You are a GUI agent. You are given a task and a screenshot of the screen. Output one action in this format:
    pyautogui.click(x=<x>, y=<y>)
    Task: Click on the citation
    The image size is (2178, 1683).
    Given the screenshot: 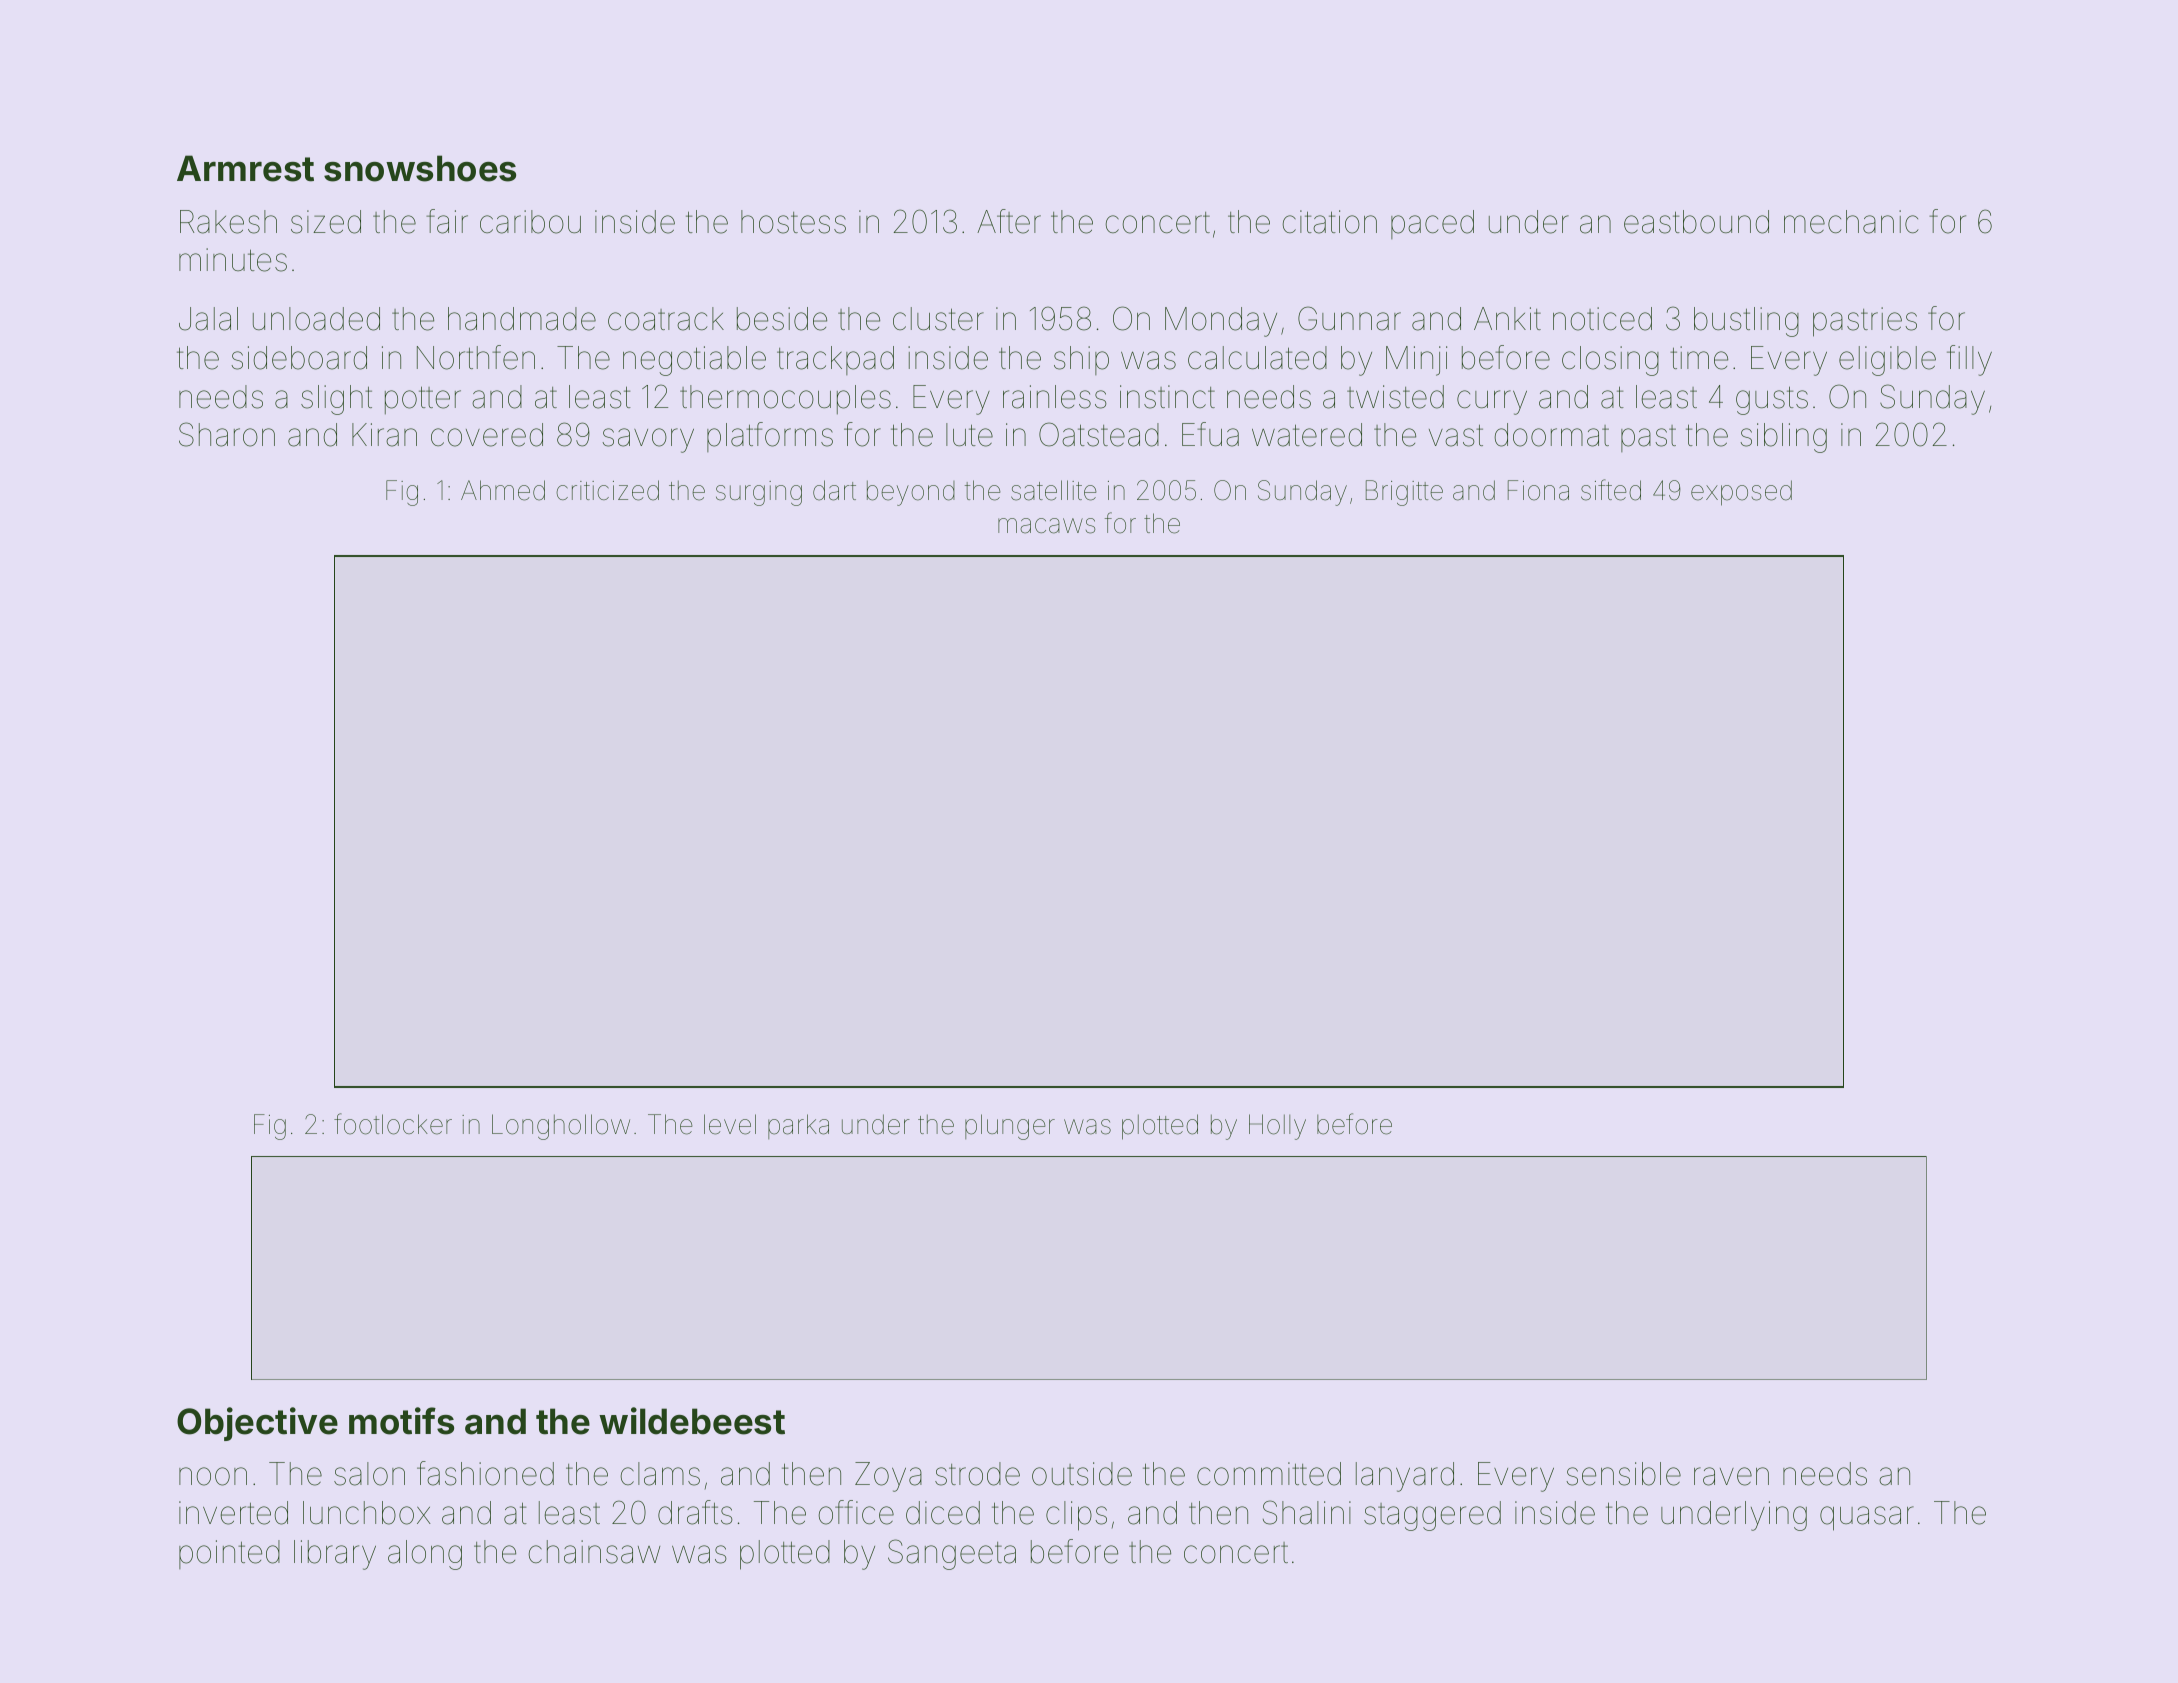 What is the action you would take?
    pyautogui.click(x=1330, y=222)
